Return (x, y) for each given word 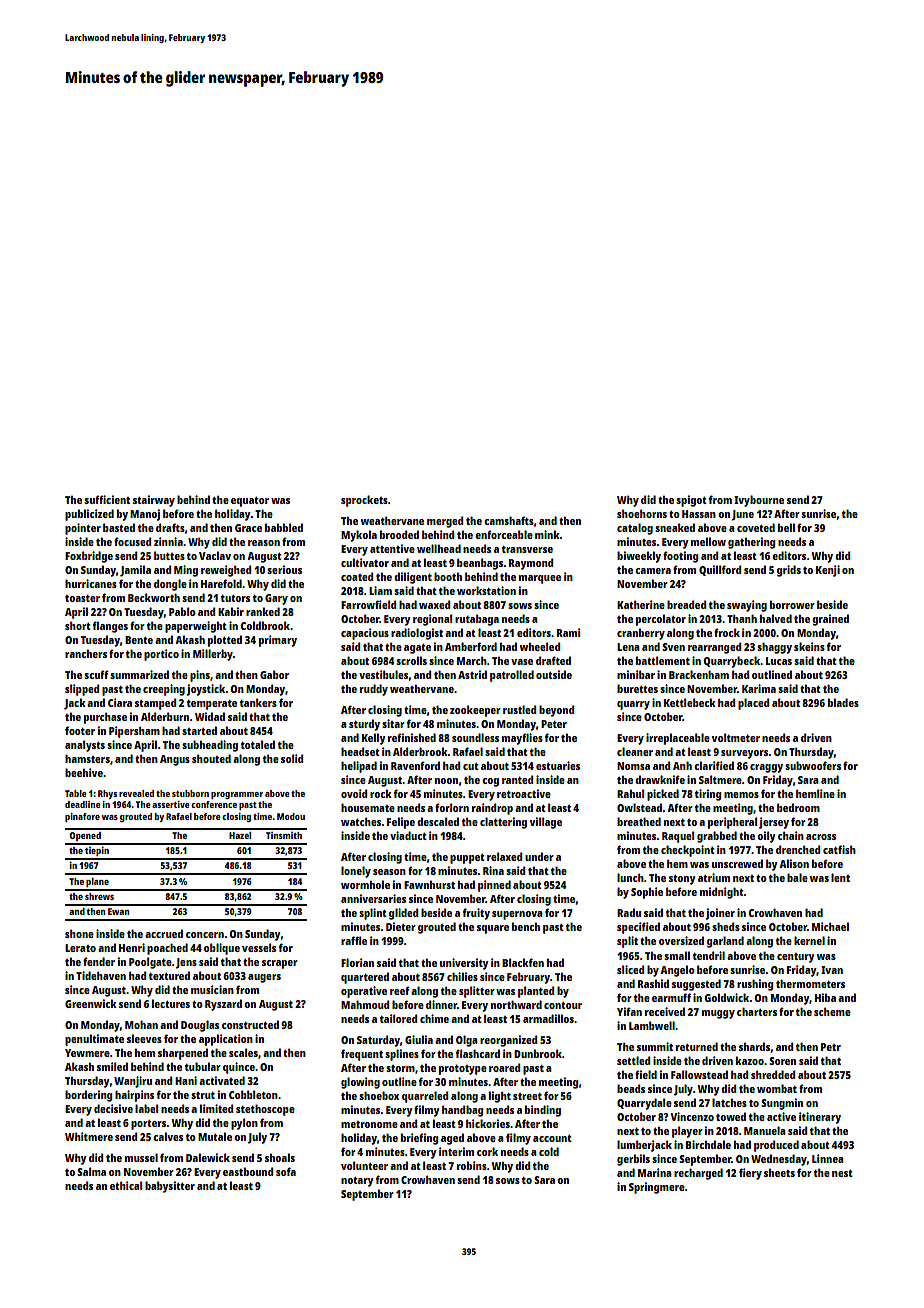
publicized (89, 515)
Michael (830, 926)
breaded (686, 604)
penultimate (94, 1040)
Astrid (472, 674)
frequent (362, 1055)
